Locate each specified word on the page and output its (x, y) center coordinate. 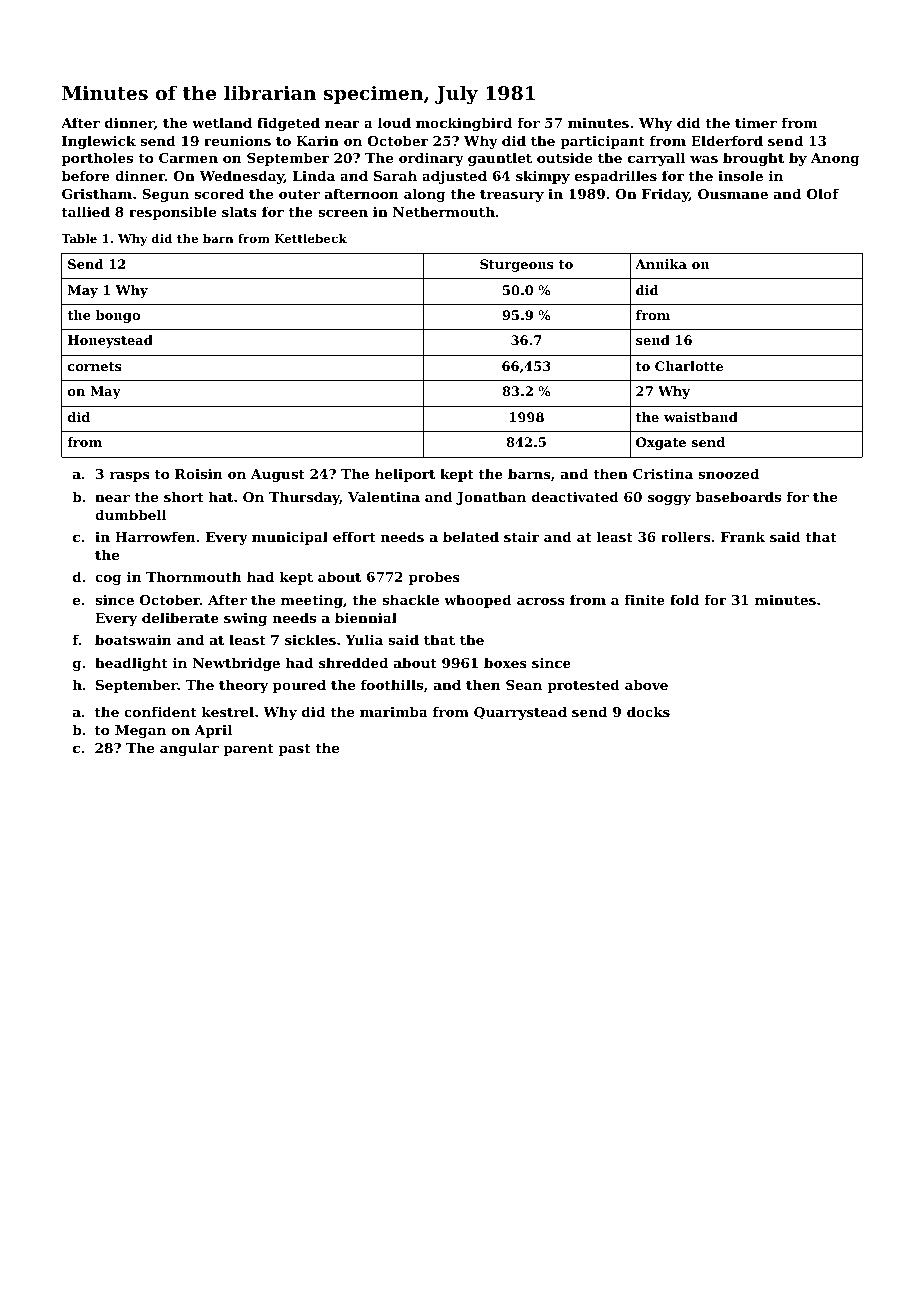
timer (756, 123)
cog (108, 580)
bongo (118, 316)
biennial (366, 617)
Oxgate (661, 443)
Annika (661, 264)
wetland (222, 122)
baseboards (738, 496)
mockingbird (464, 124)
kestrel (228, 711)
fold (684, 599)
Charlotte (689, 366)
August (278, 475)
